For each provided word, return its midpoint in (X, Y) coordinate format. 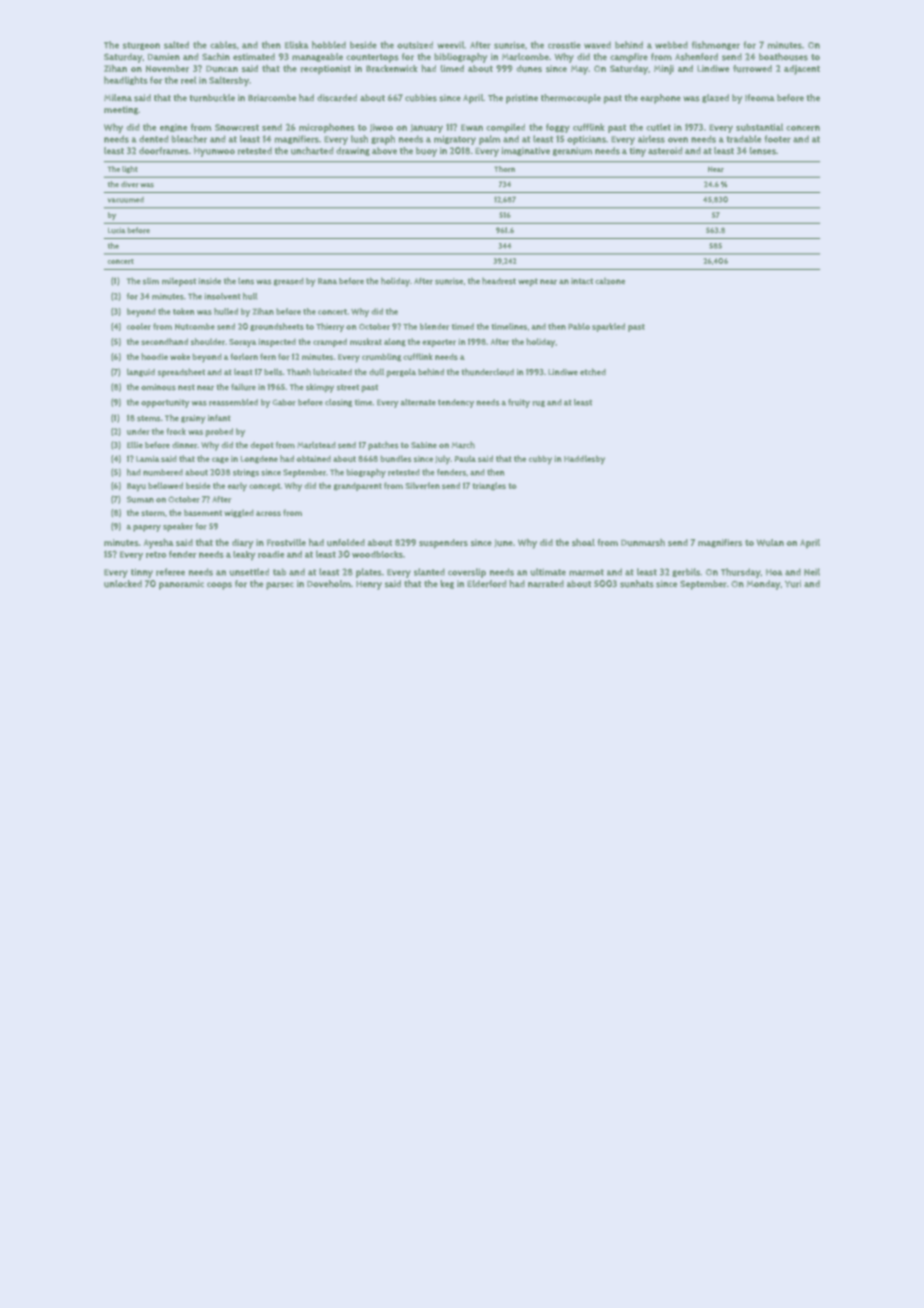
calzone (610, 281)
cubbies (421, 98)
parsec (280, 586)
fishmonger (716, 45)
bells (273, 372)
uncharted (312, 151)
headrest (499, 281)
